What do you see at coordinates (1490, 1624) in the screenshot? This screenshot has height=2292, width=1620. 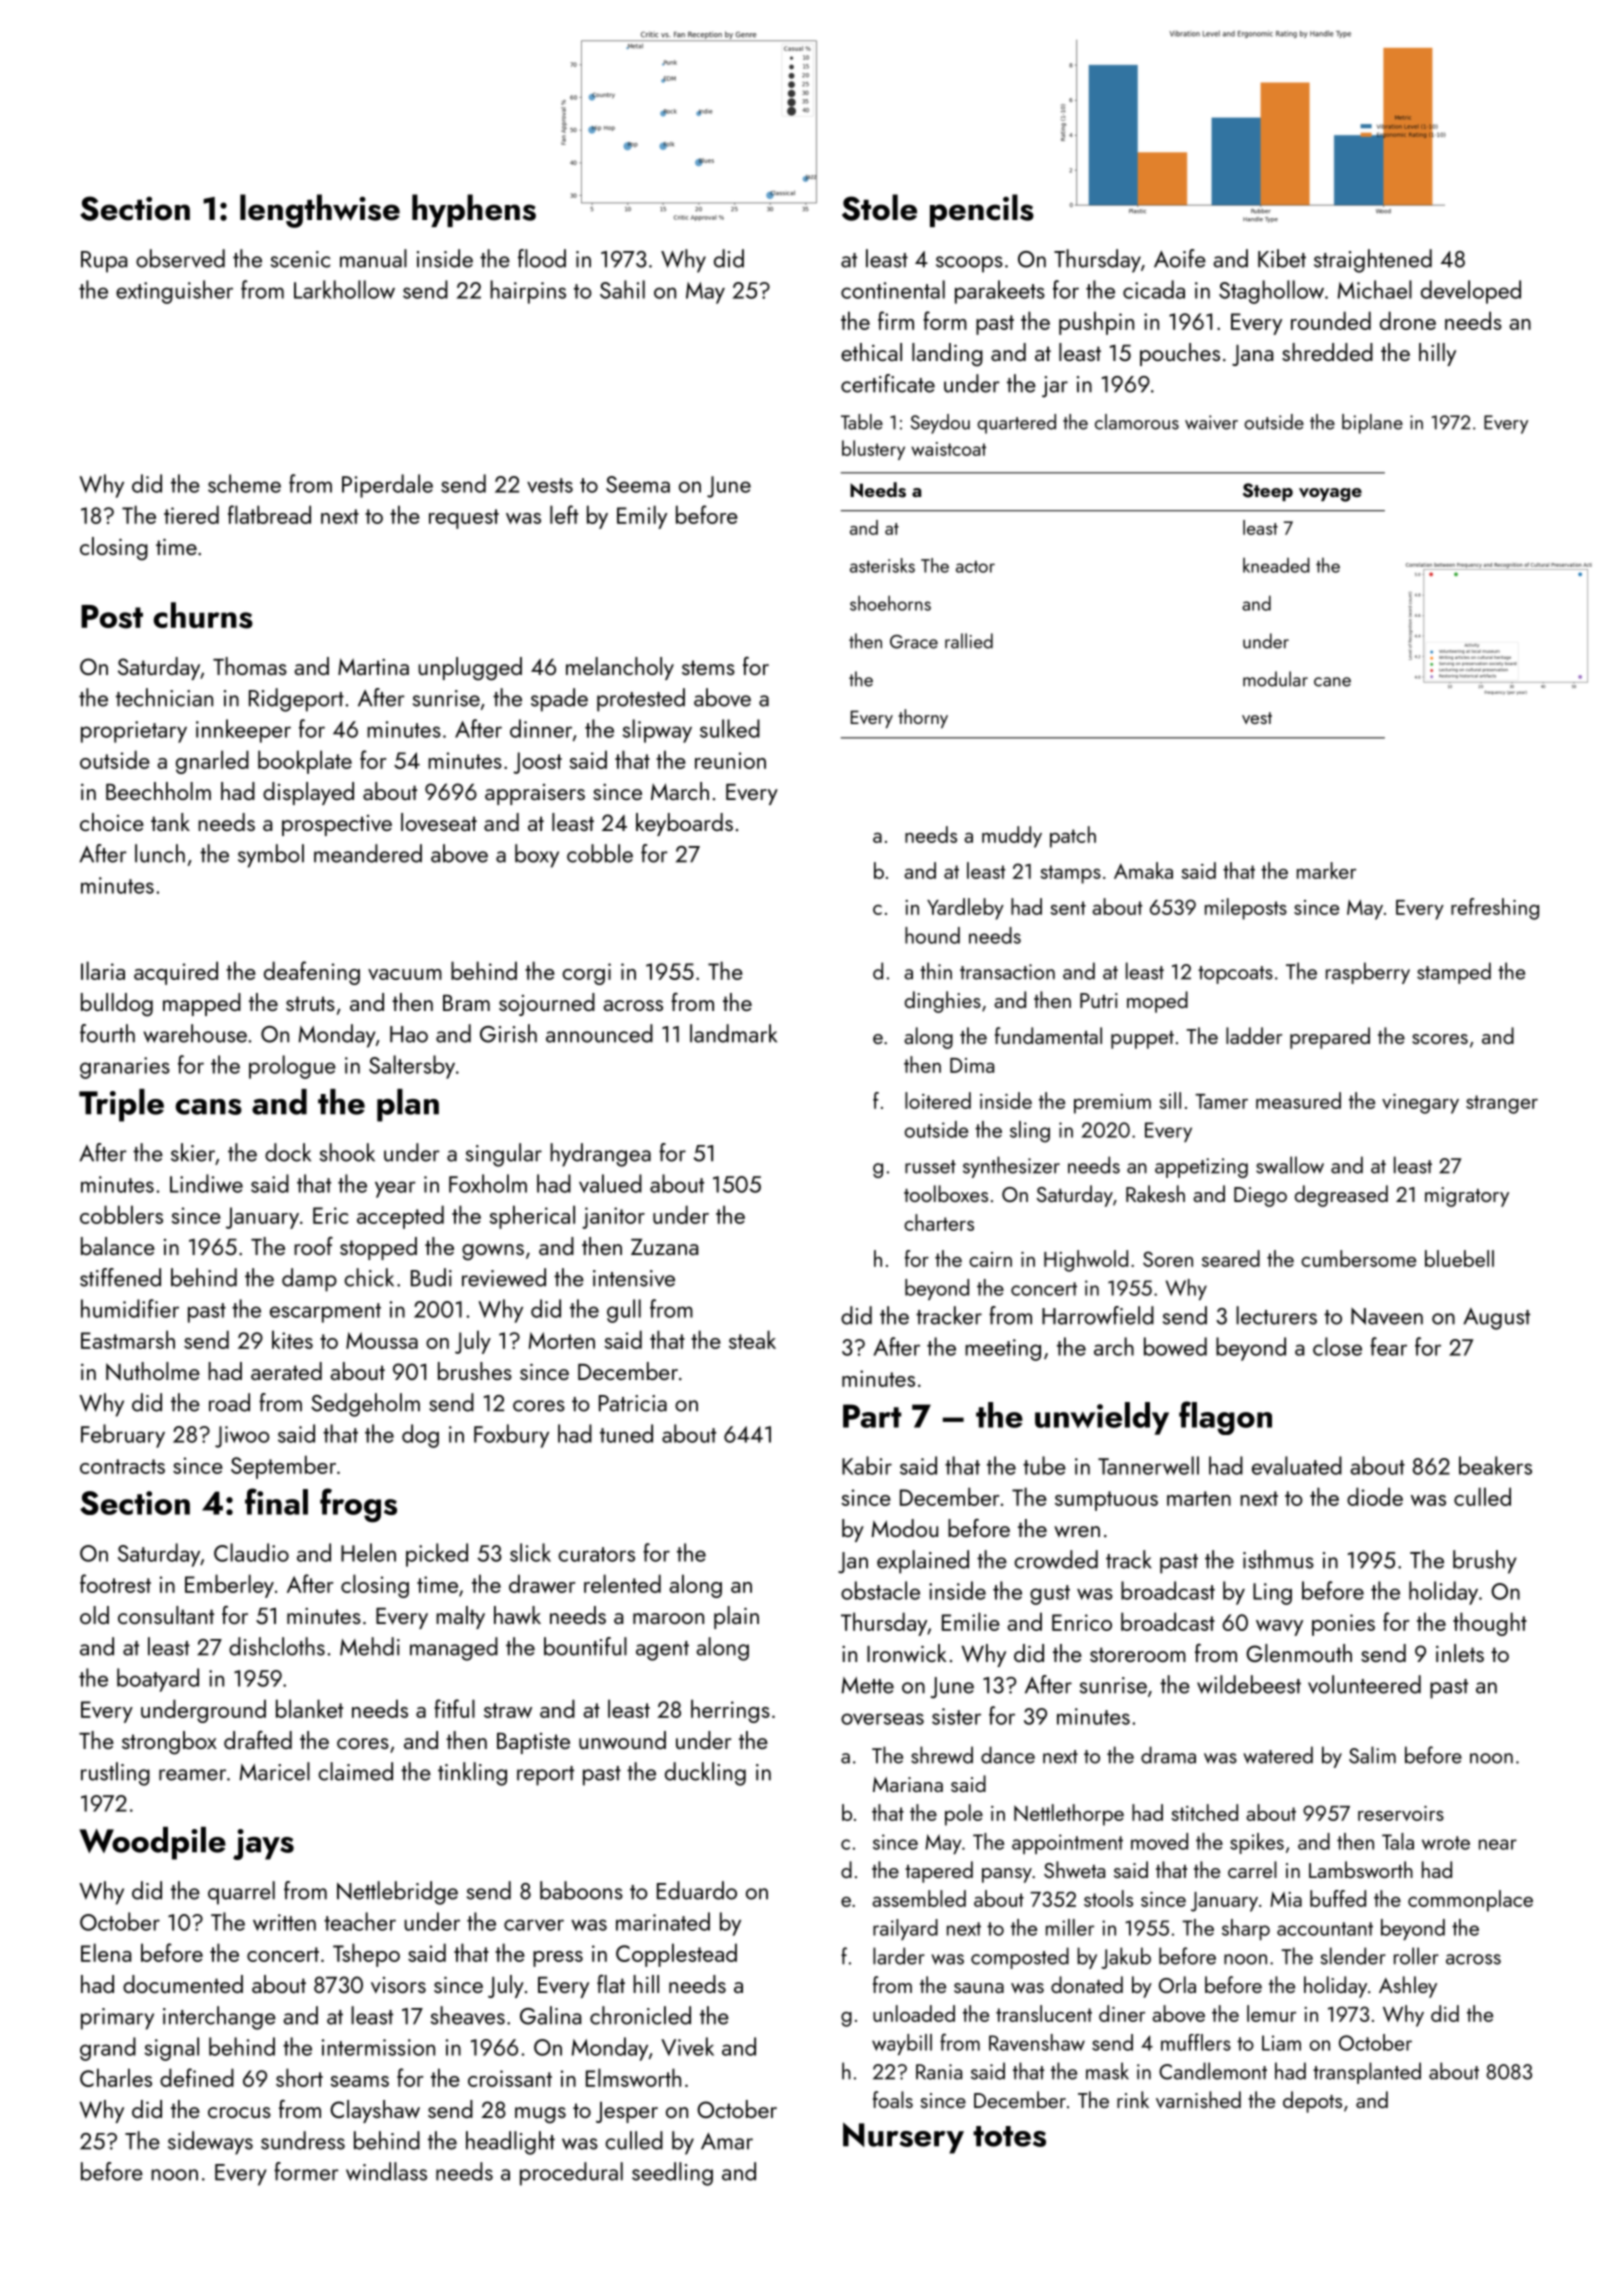 I see `thought` at bounding box center [1490, 1624].
